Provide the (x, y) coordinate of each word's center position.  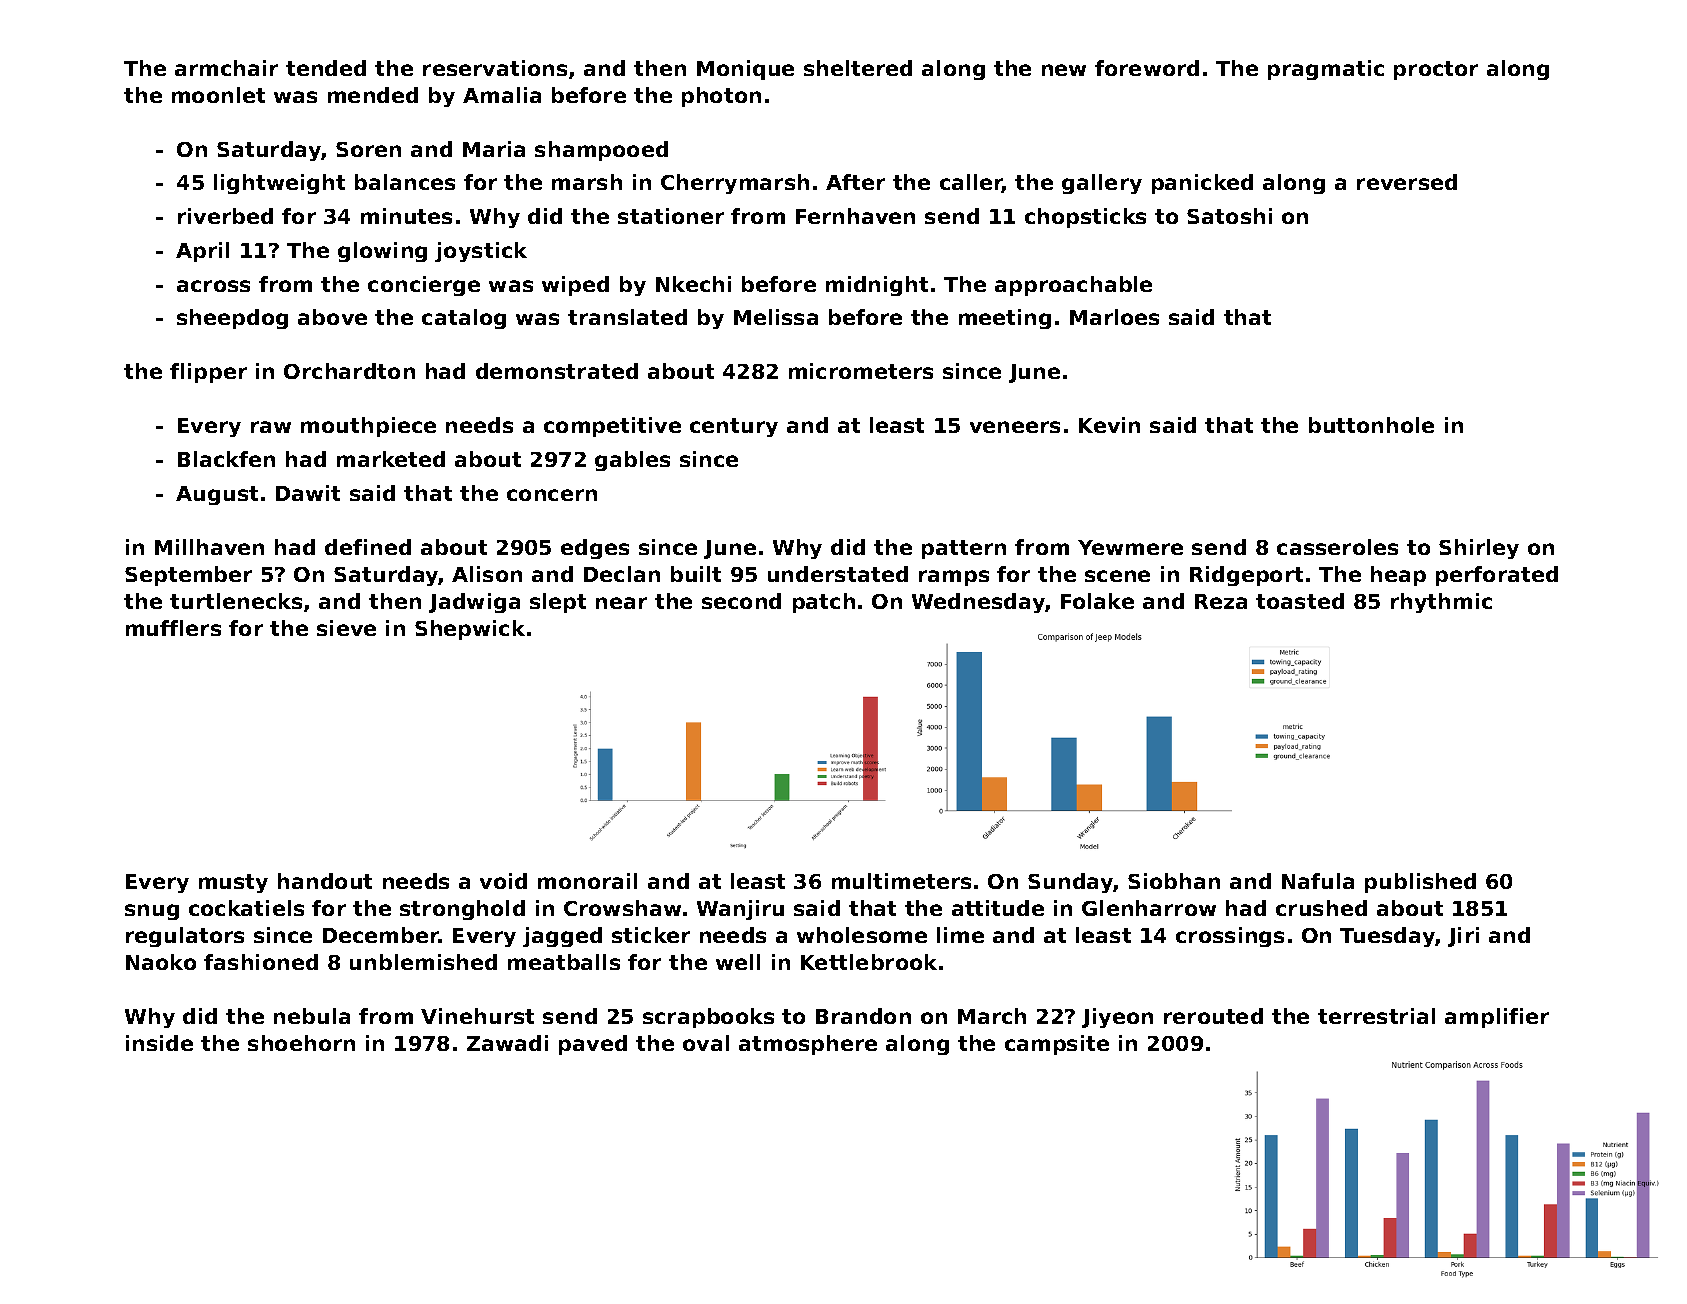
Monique (745, 70)
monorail (587, 881)
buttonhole (1371, 425)
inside (159, 1043)
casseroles (1337, 547)
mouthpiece (368, 427)
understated (838, 574)
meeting (1005, 319)
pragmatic (1326, 70)
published (1420, 883)
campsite (1057, 1045)
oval (706, 1043)
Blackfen (226, 459)
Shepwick (470, 630)
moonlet (218, 95)
